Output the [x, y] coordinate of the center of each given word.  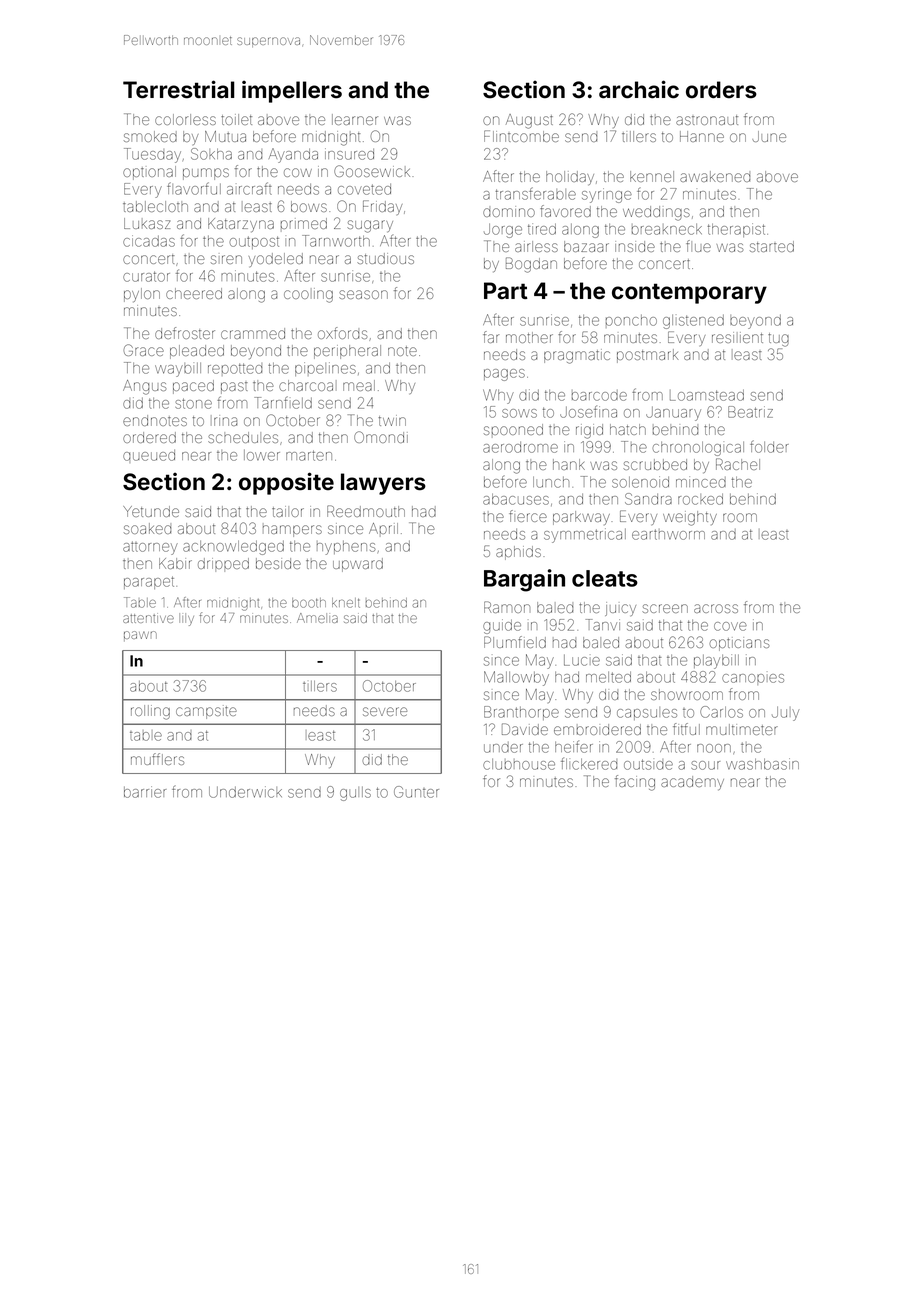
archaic [639, 89]
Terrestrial [178, 89]
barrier [145, 792]
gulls [355, 794]
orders [721, 90]
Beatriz [750, 412]
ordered [149, 437]
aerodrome [520, 447]
